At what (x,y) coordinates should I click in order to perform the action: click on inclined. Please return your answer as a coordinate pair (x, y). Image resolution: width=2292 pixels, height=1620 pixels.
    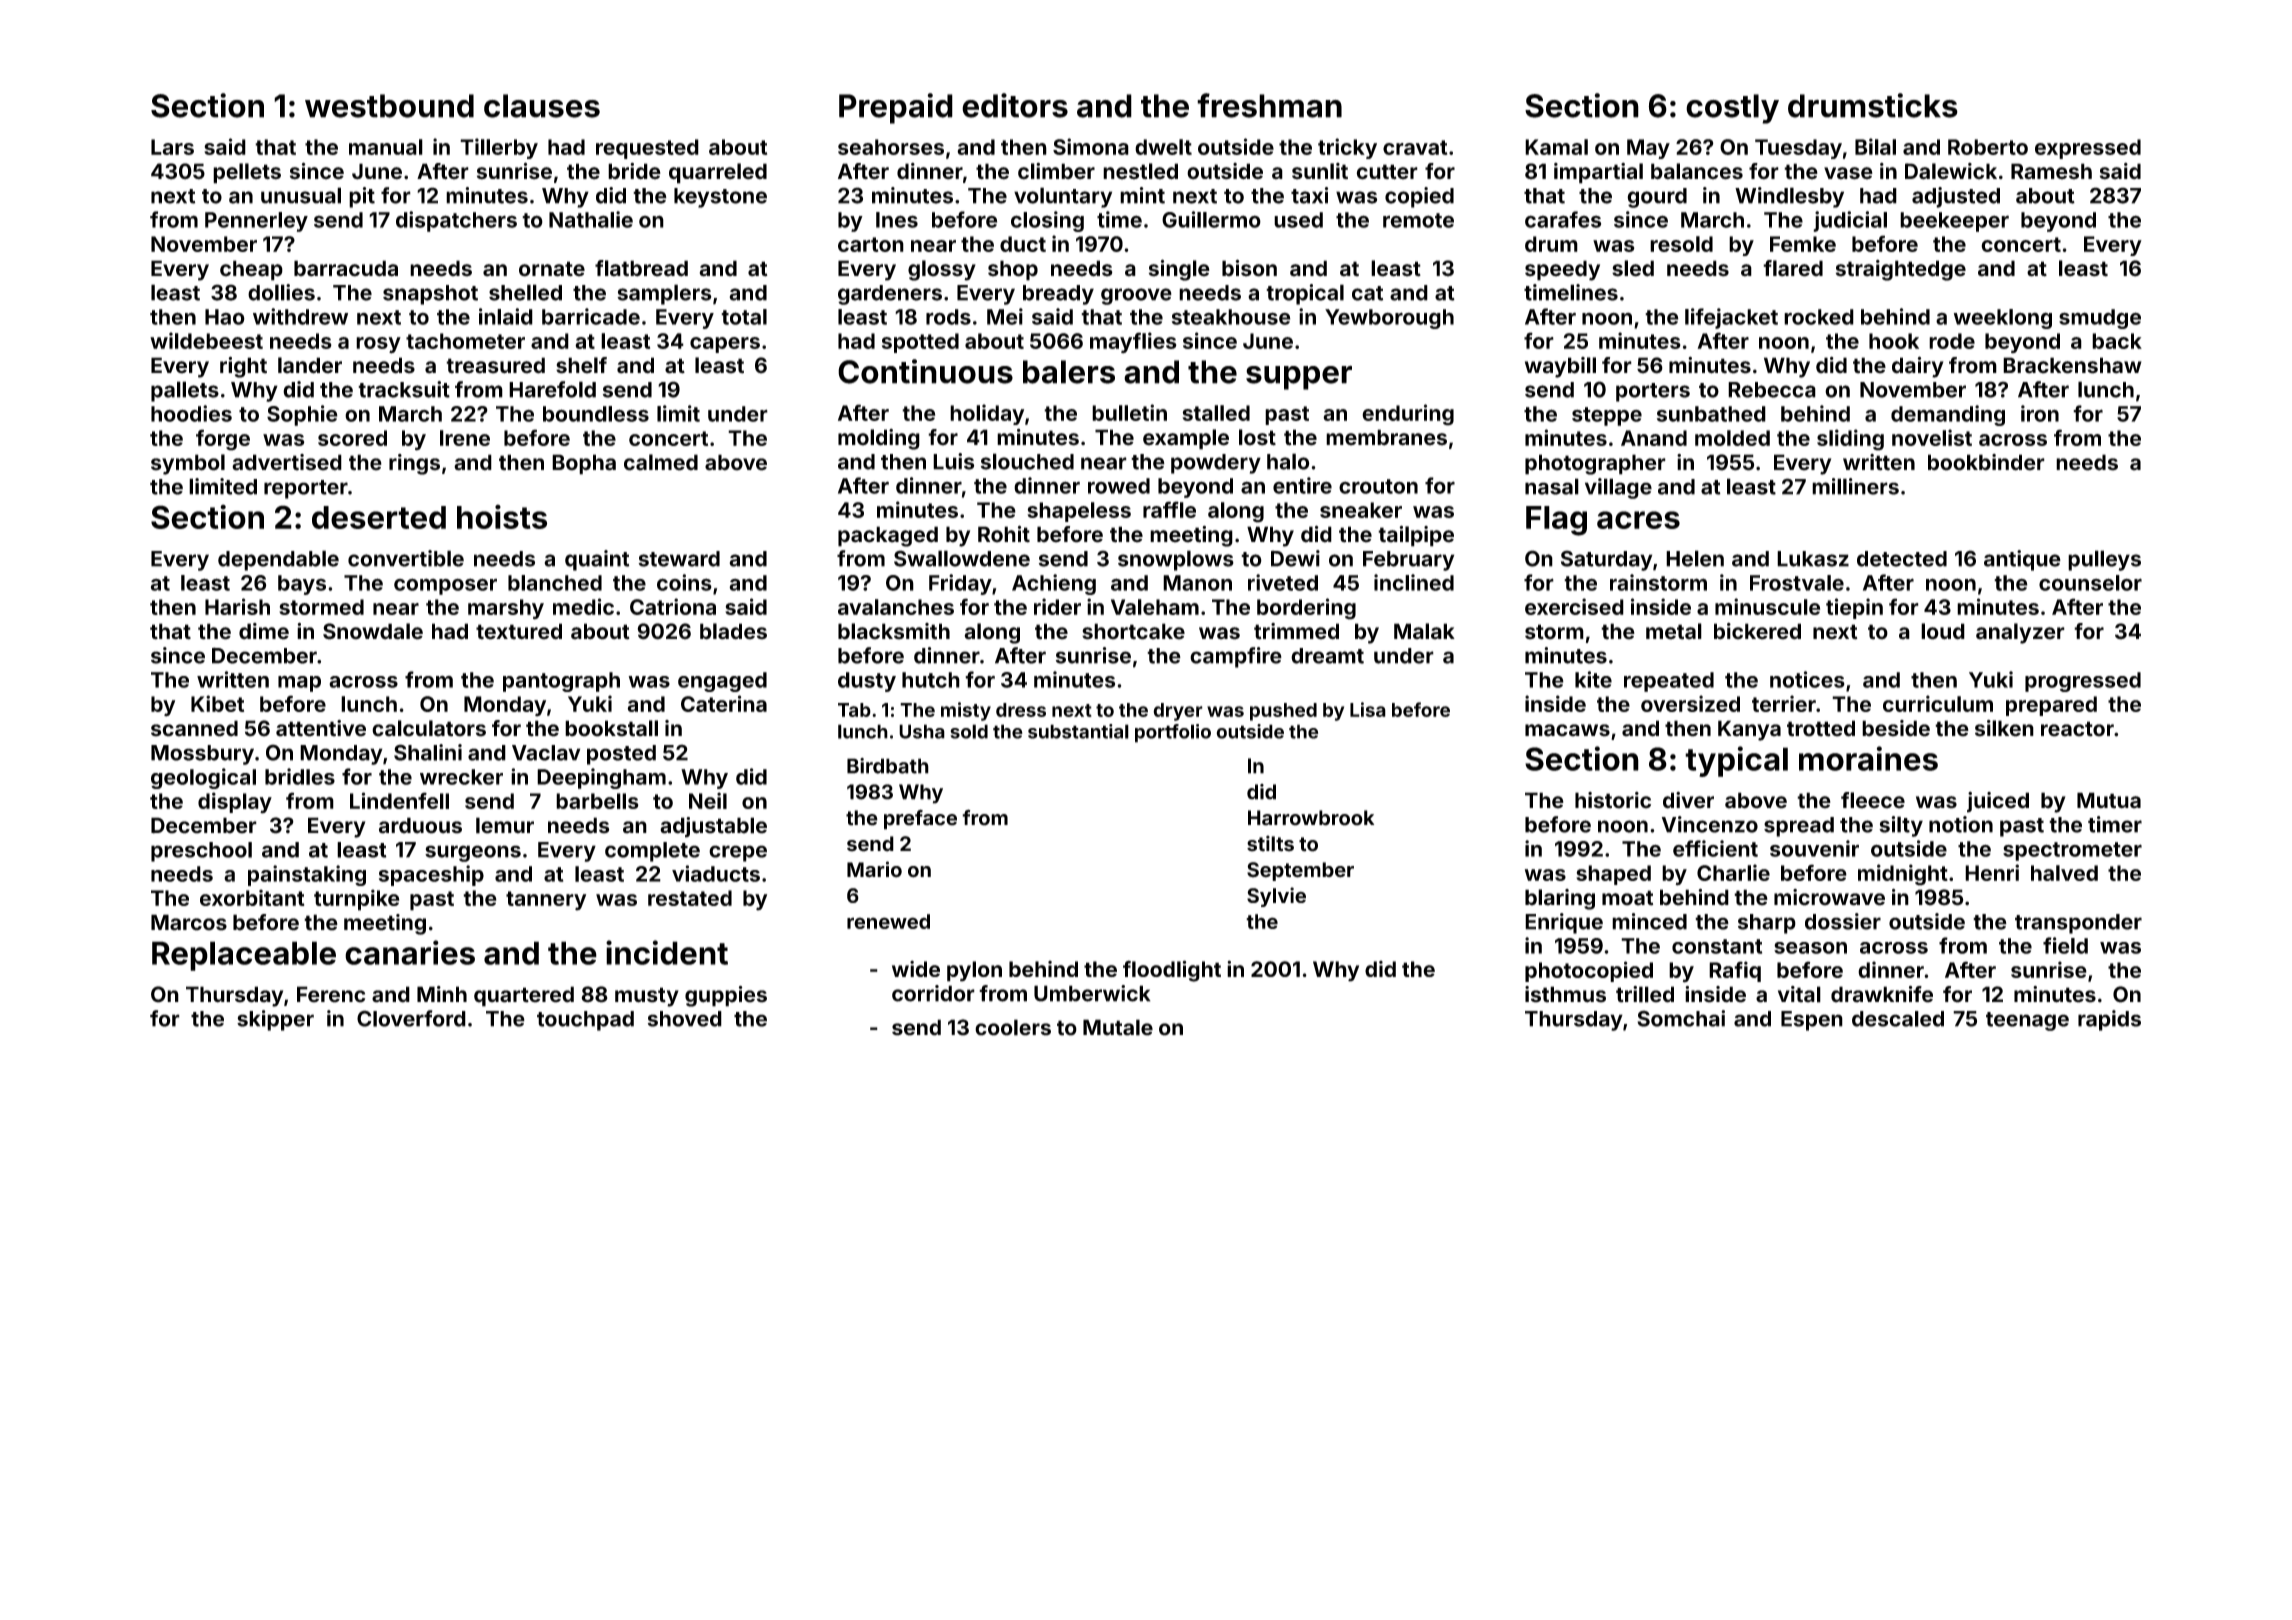
    Looking at the image, I should click on (1414, 582).
